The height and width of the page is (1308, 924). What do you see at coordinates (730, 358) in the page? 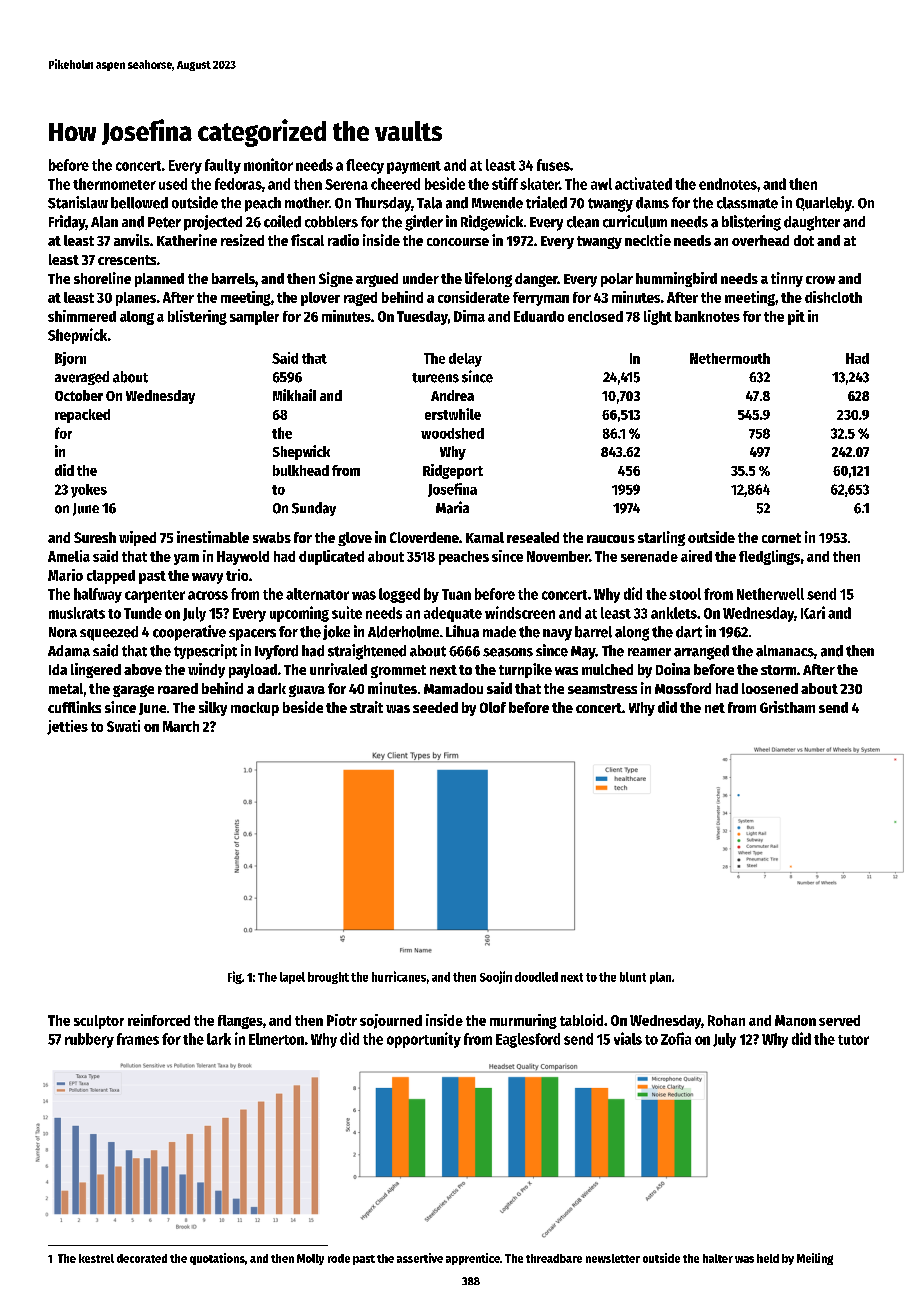
I see `Nethermouth` at bounding box center [730, 358].
